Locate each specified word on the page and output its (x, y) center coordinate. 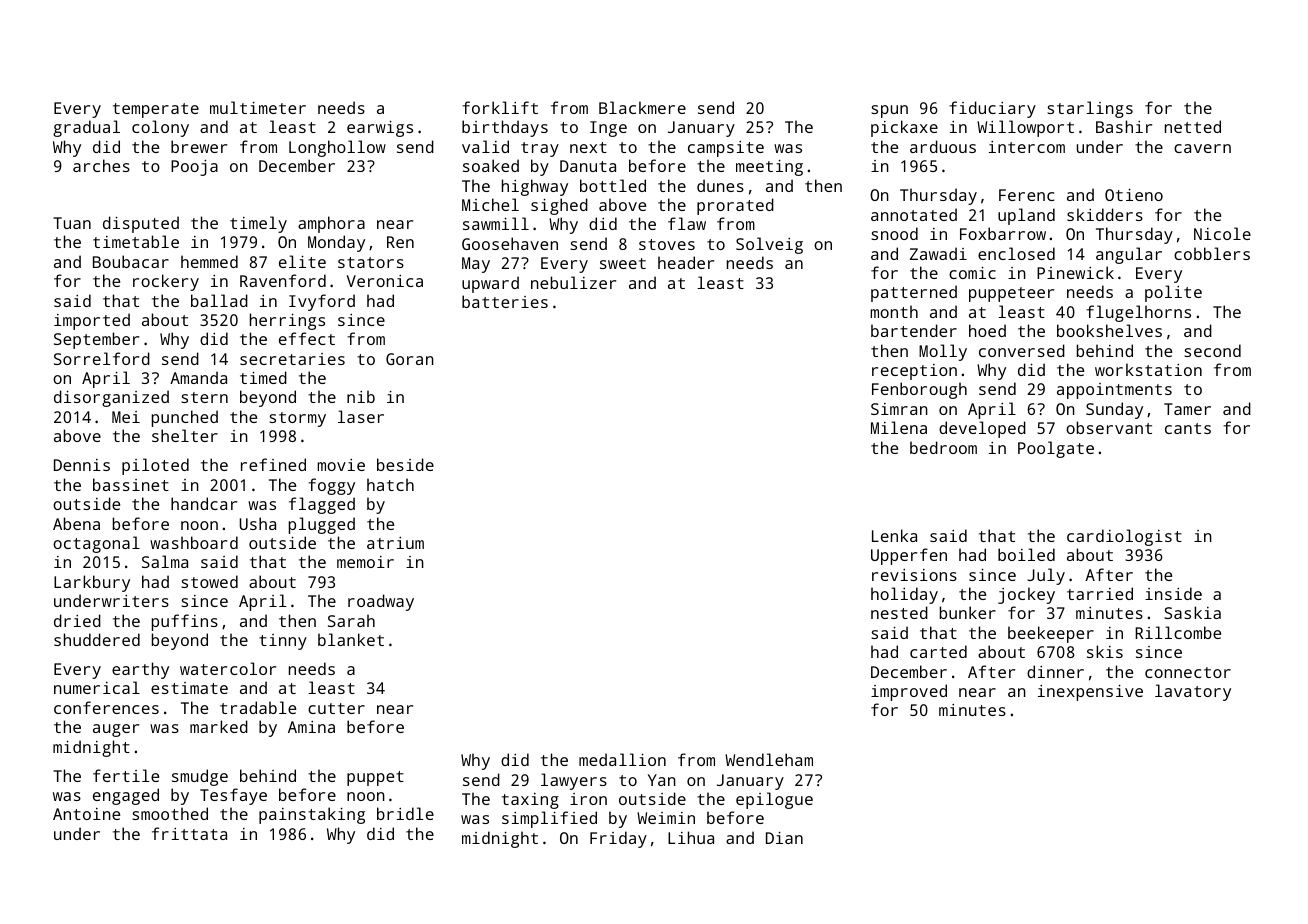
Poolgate (1056, 449)
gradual (86, 128)
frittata (189, 833)
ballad (219, 300)
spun (889, 111)
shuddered (97, 639)
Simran (899, 409)
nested (899, 612)
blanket (351, 639)
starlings (1090, 109)
